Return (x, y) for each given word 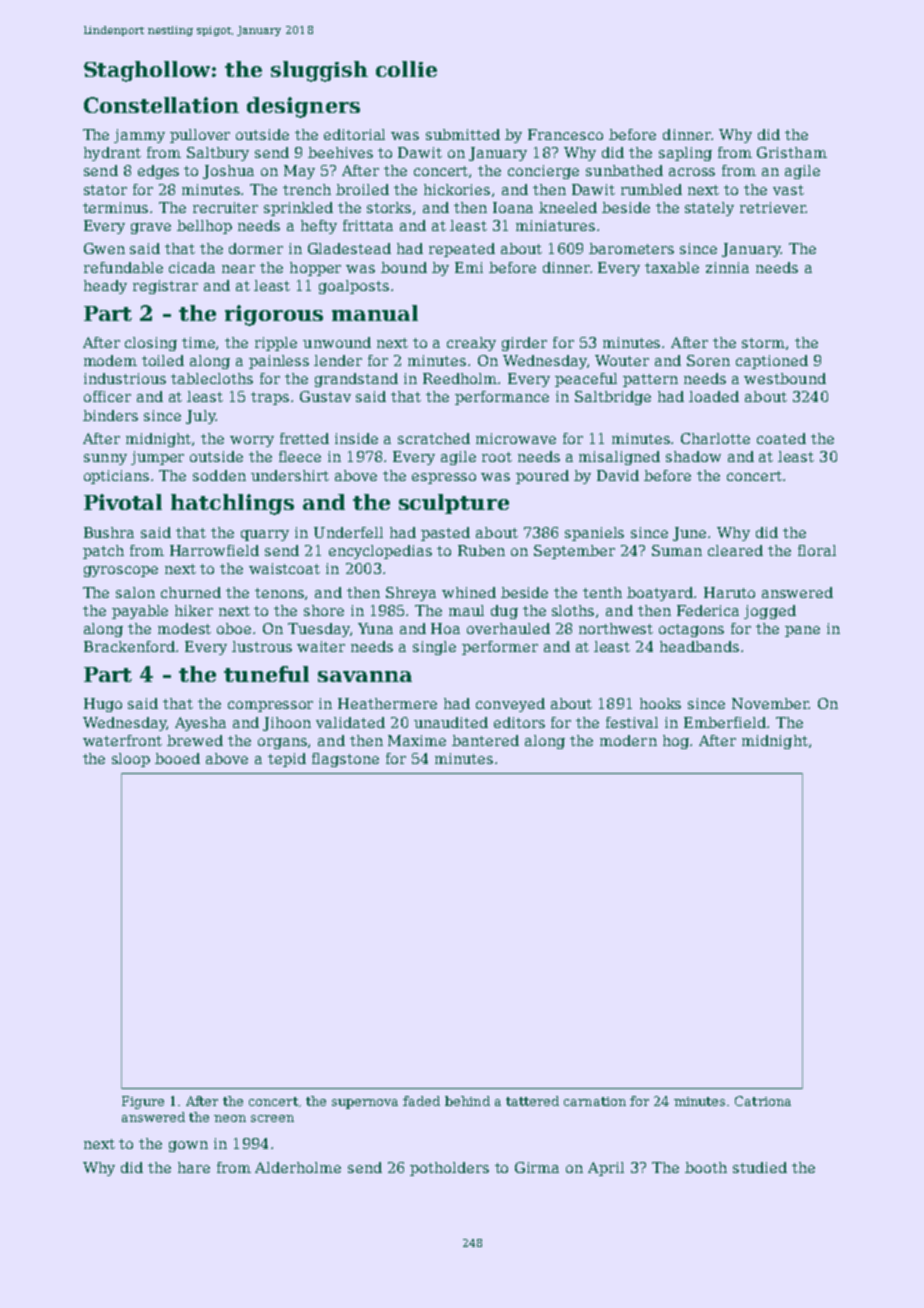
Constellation (161, 105)
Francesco (565, 134)
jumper (157, 458)
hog (676, 742)
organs (282, 743)
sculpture (454, 504)
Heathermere (387, 703)
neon (230, 1118)
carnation (595, 1101)
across (692, 172)
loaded (714, 396)
